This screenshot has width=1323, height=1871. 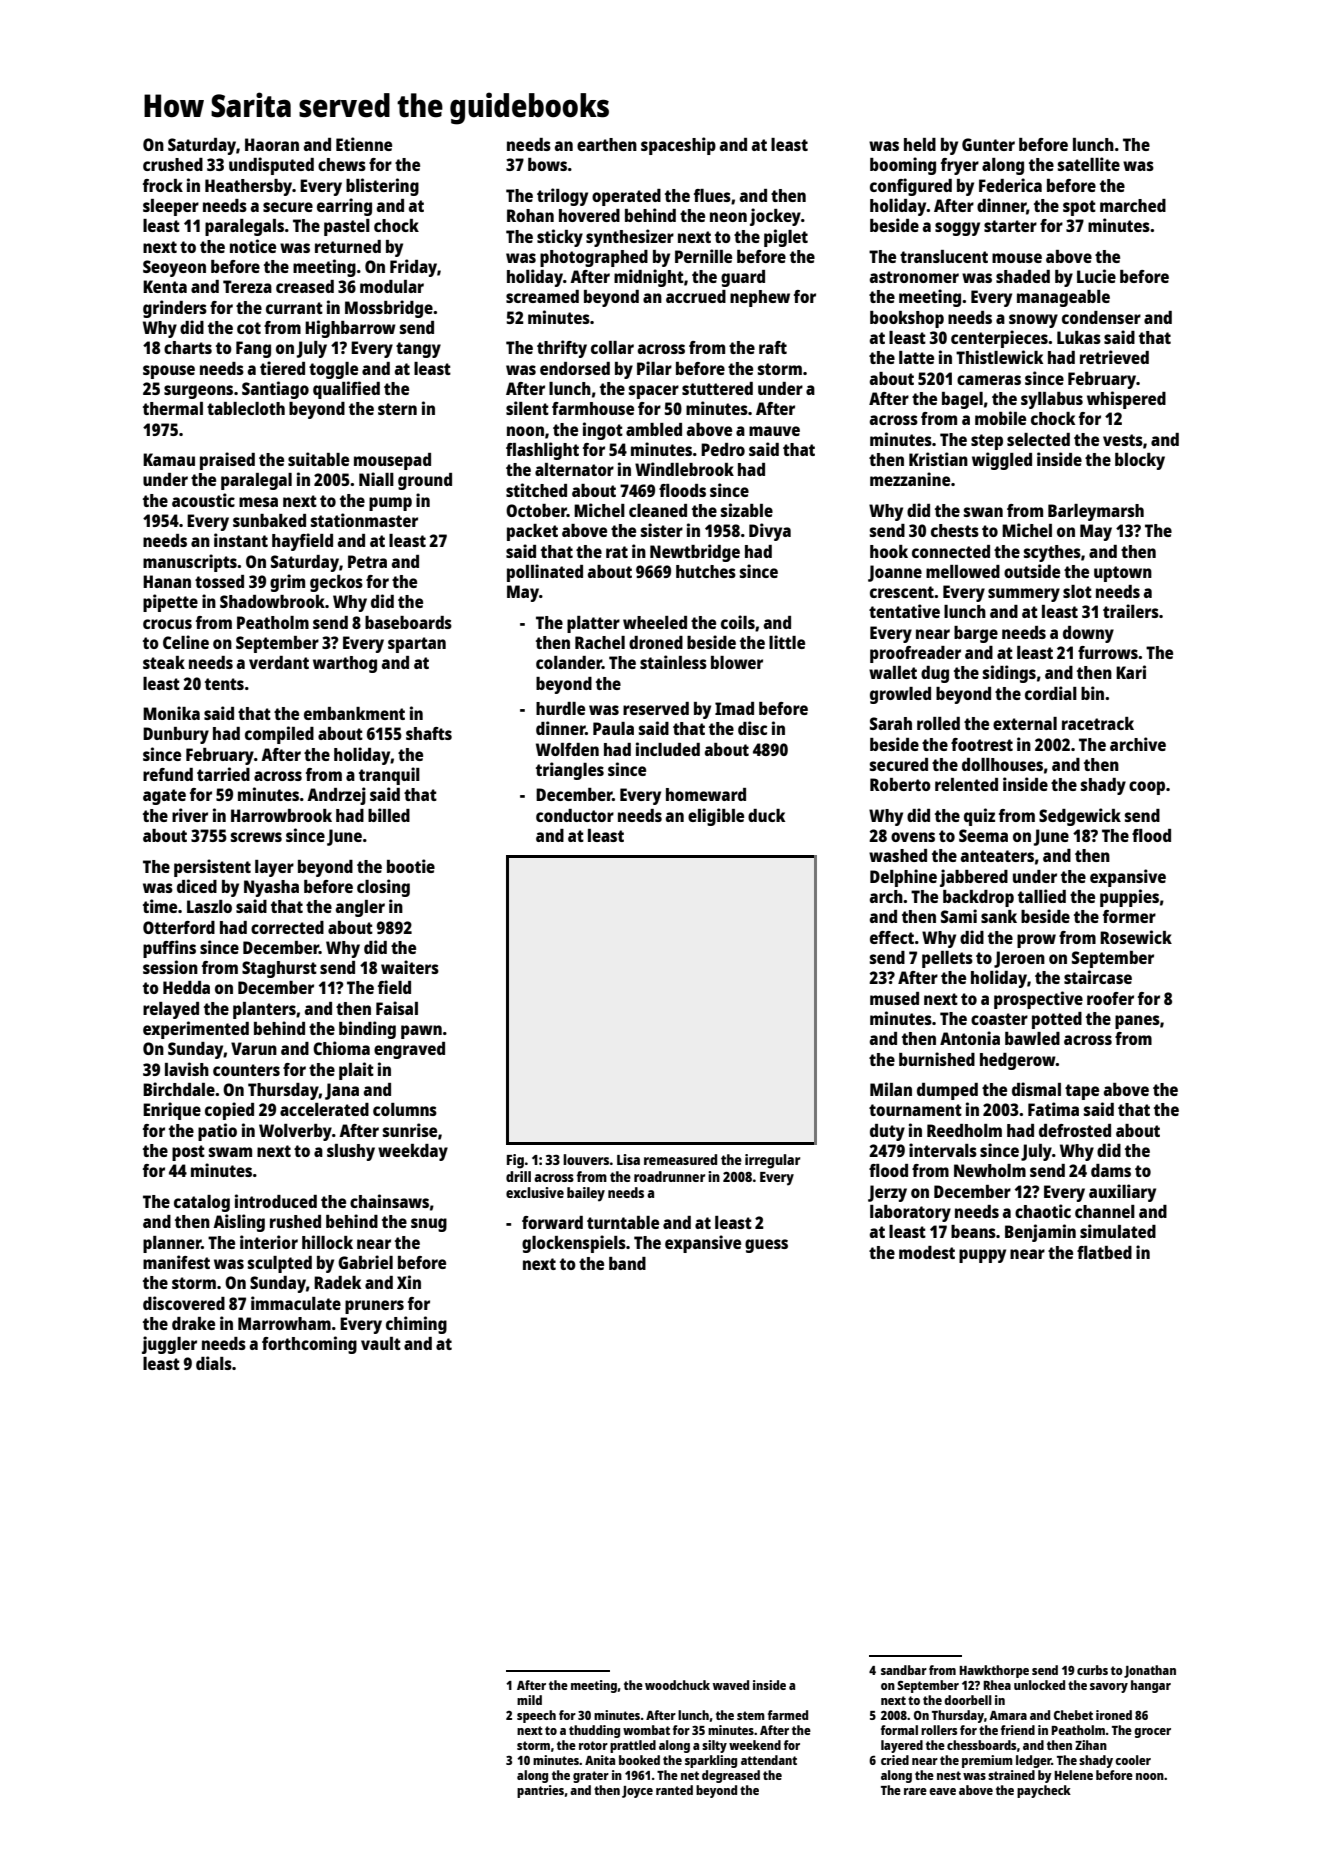 What do you see at coordinates (529, 1700) in the screenshot?
I see `mild` at bounding box center [529, 1700].
